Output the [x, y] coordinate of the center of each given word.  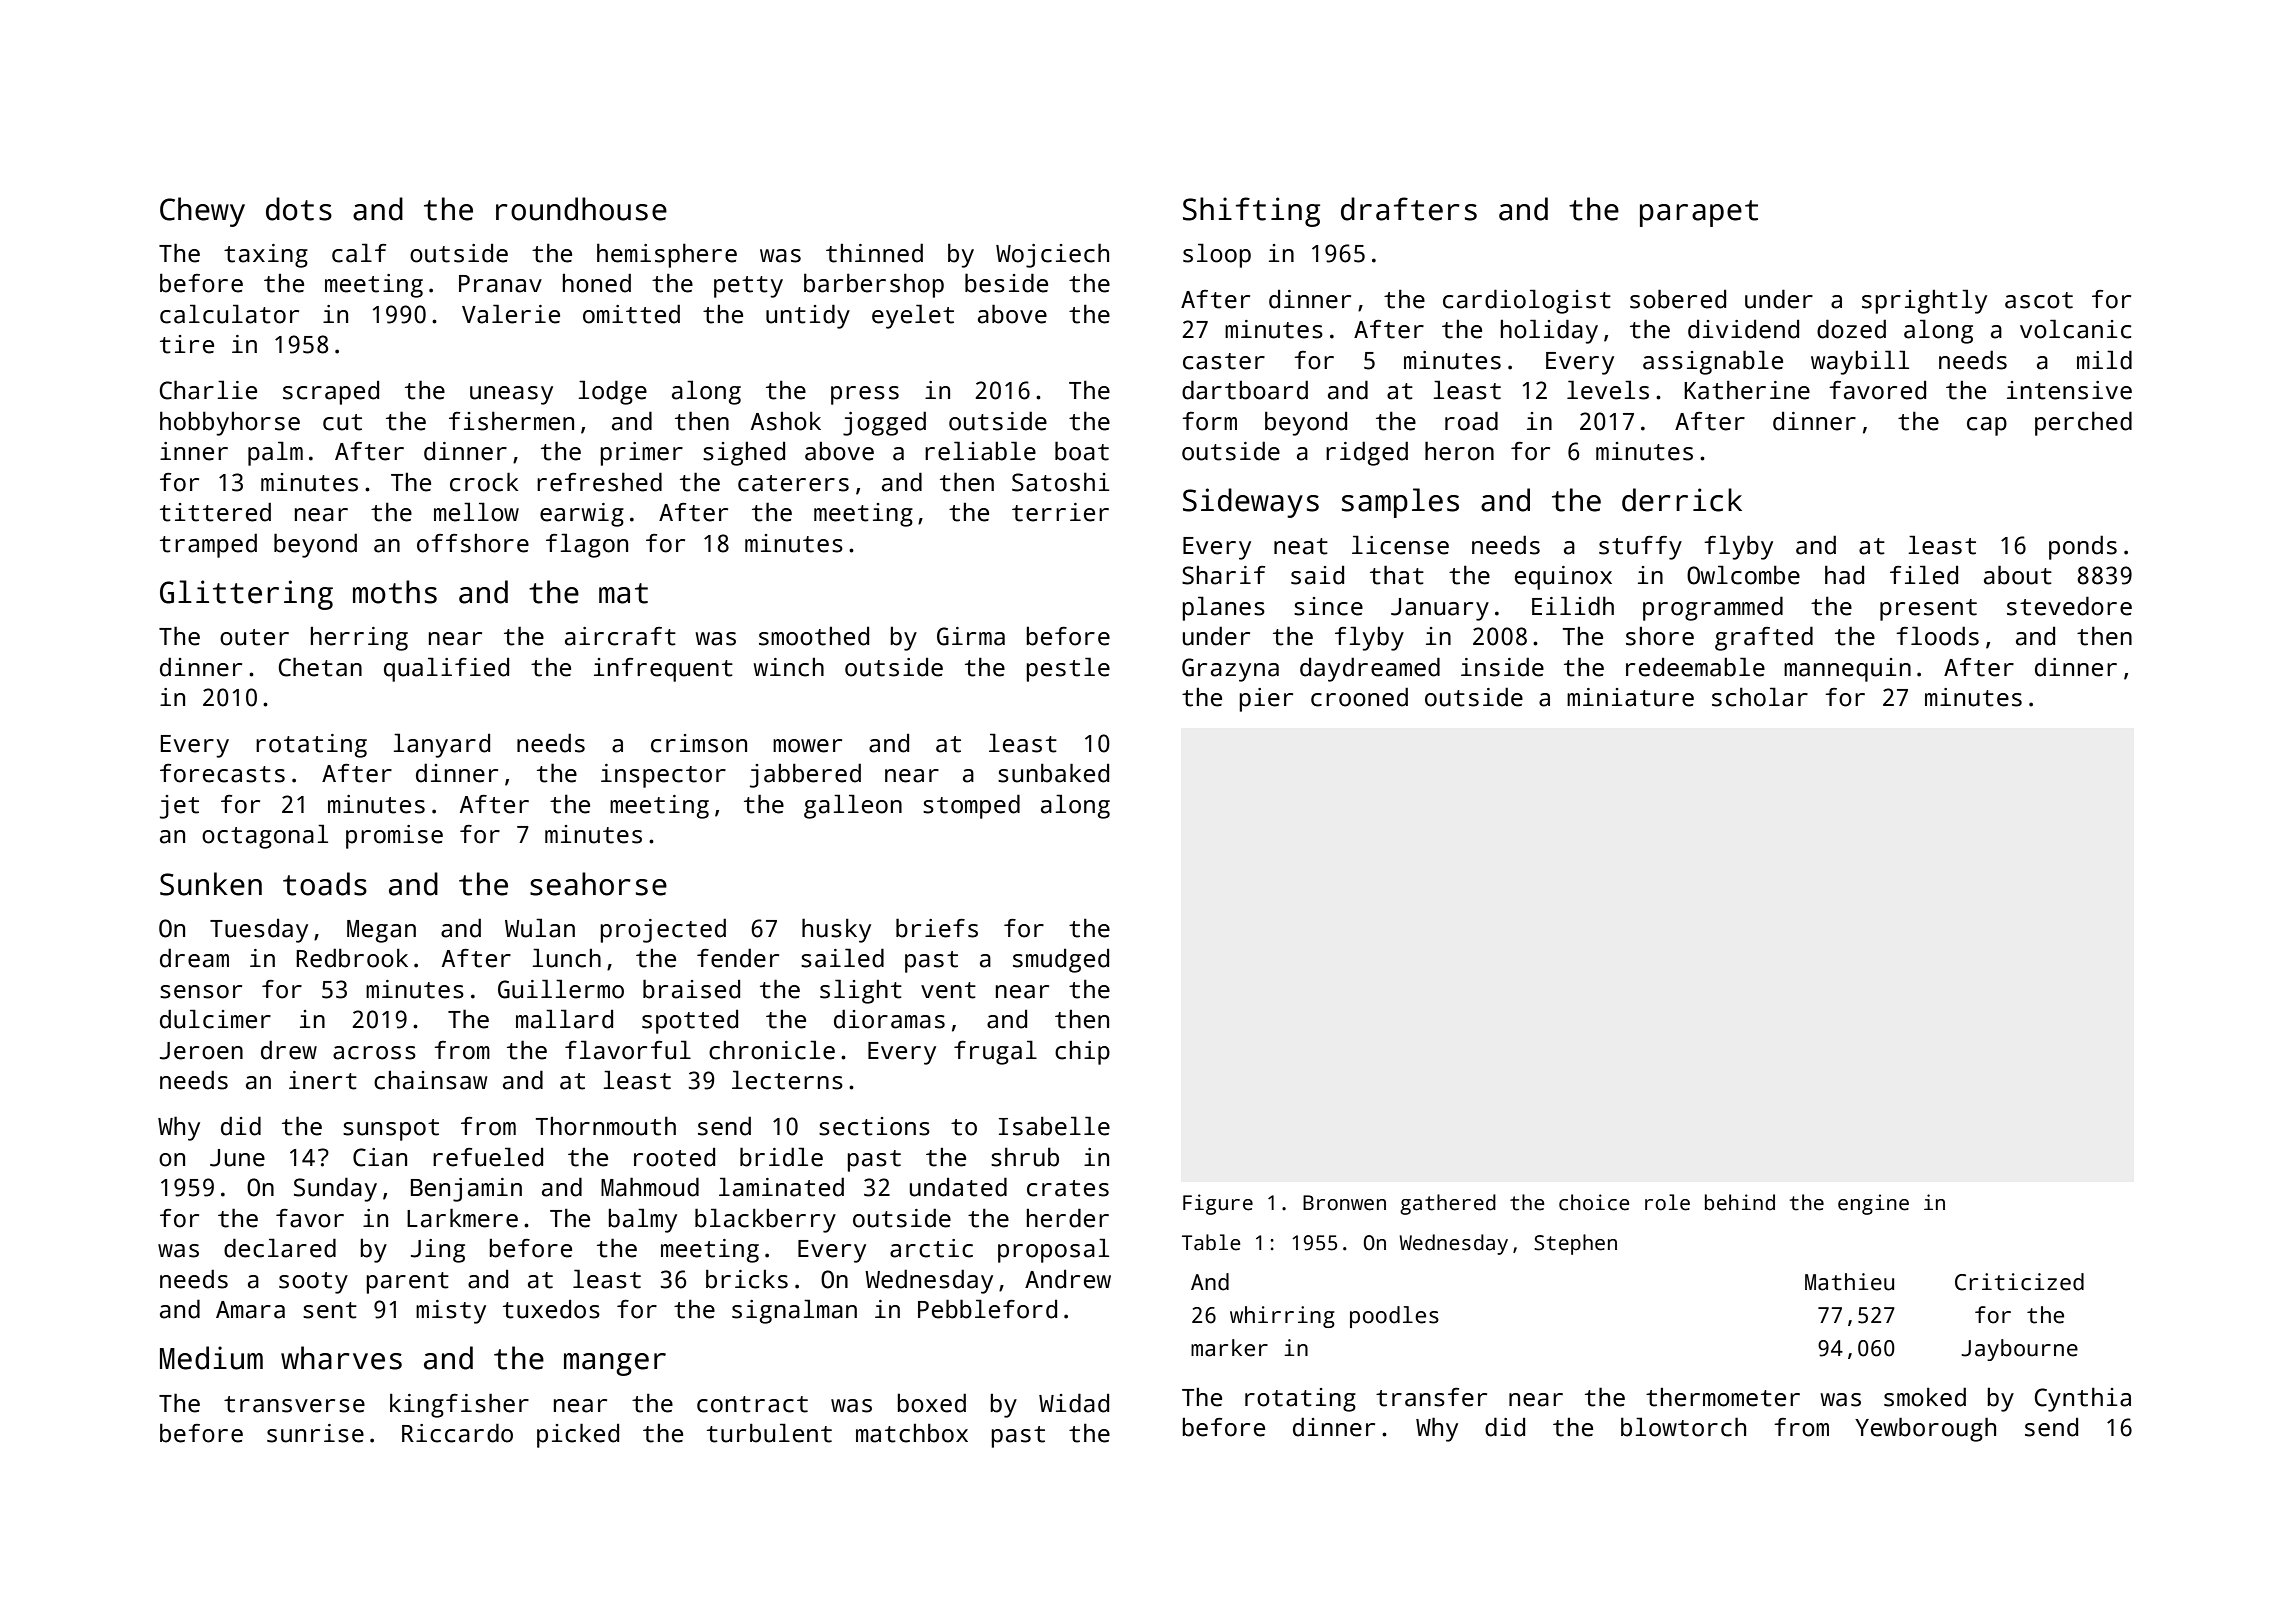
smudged [1061, 961]
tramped [208, 545]
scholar [1760, 697]
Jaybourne [2019, 1350]
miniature [1630, 697]
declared [280, 1248]
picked [578, 1435]
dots [299, 209]
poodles [1394, 1317]
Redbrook [352, 958]
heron [1459, 451]
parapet [1699, 213]
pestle [1068, 669]
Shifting [1251, 212]
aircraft [620, 636]
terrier [1060, 512]
